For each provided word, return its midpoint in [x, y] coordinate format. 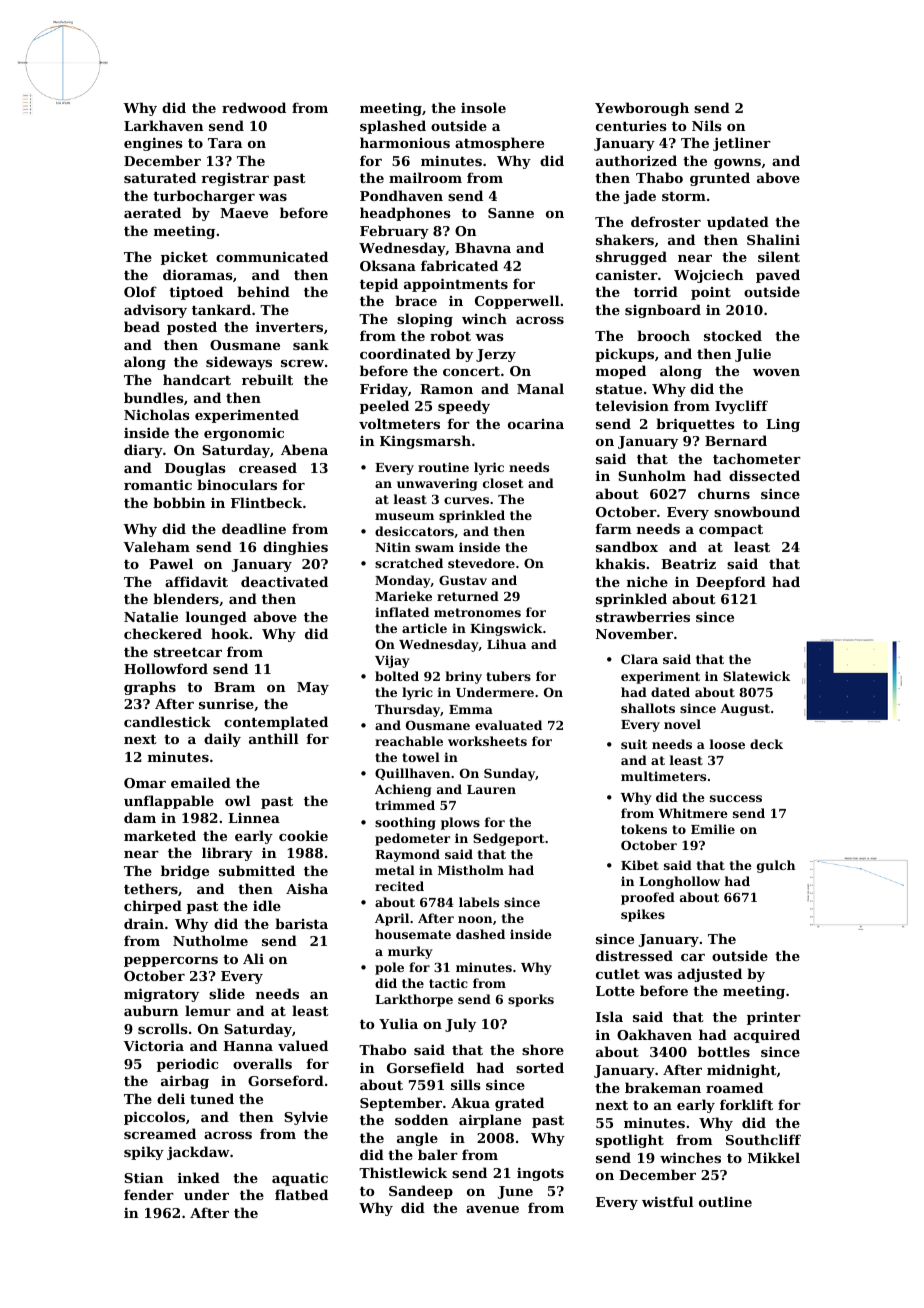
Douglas [195, 469]
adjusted [710, 975]
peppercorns [171, 962]
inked [199, 1177]
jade [640, 197]
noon [475, 919]
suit [634, 744]
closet [503, 483]
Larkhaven [163, 125]
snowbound [757, 511]
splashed [393, 127]
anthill [273, 738]
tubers [508, 676]
